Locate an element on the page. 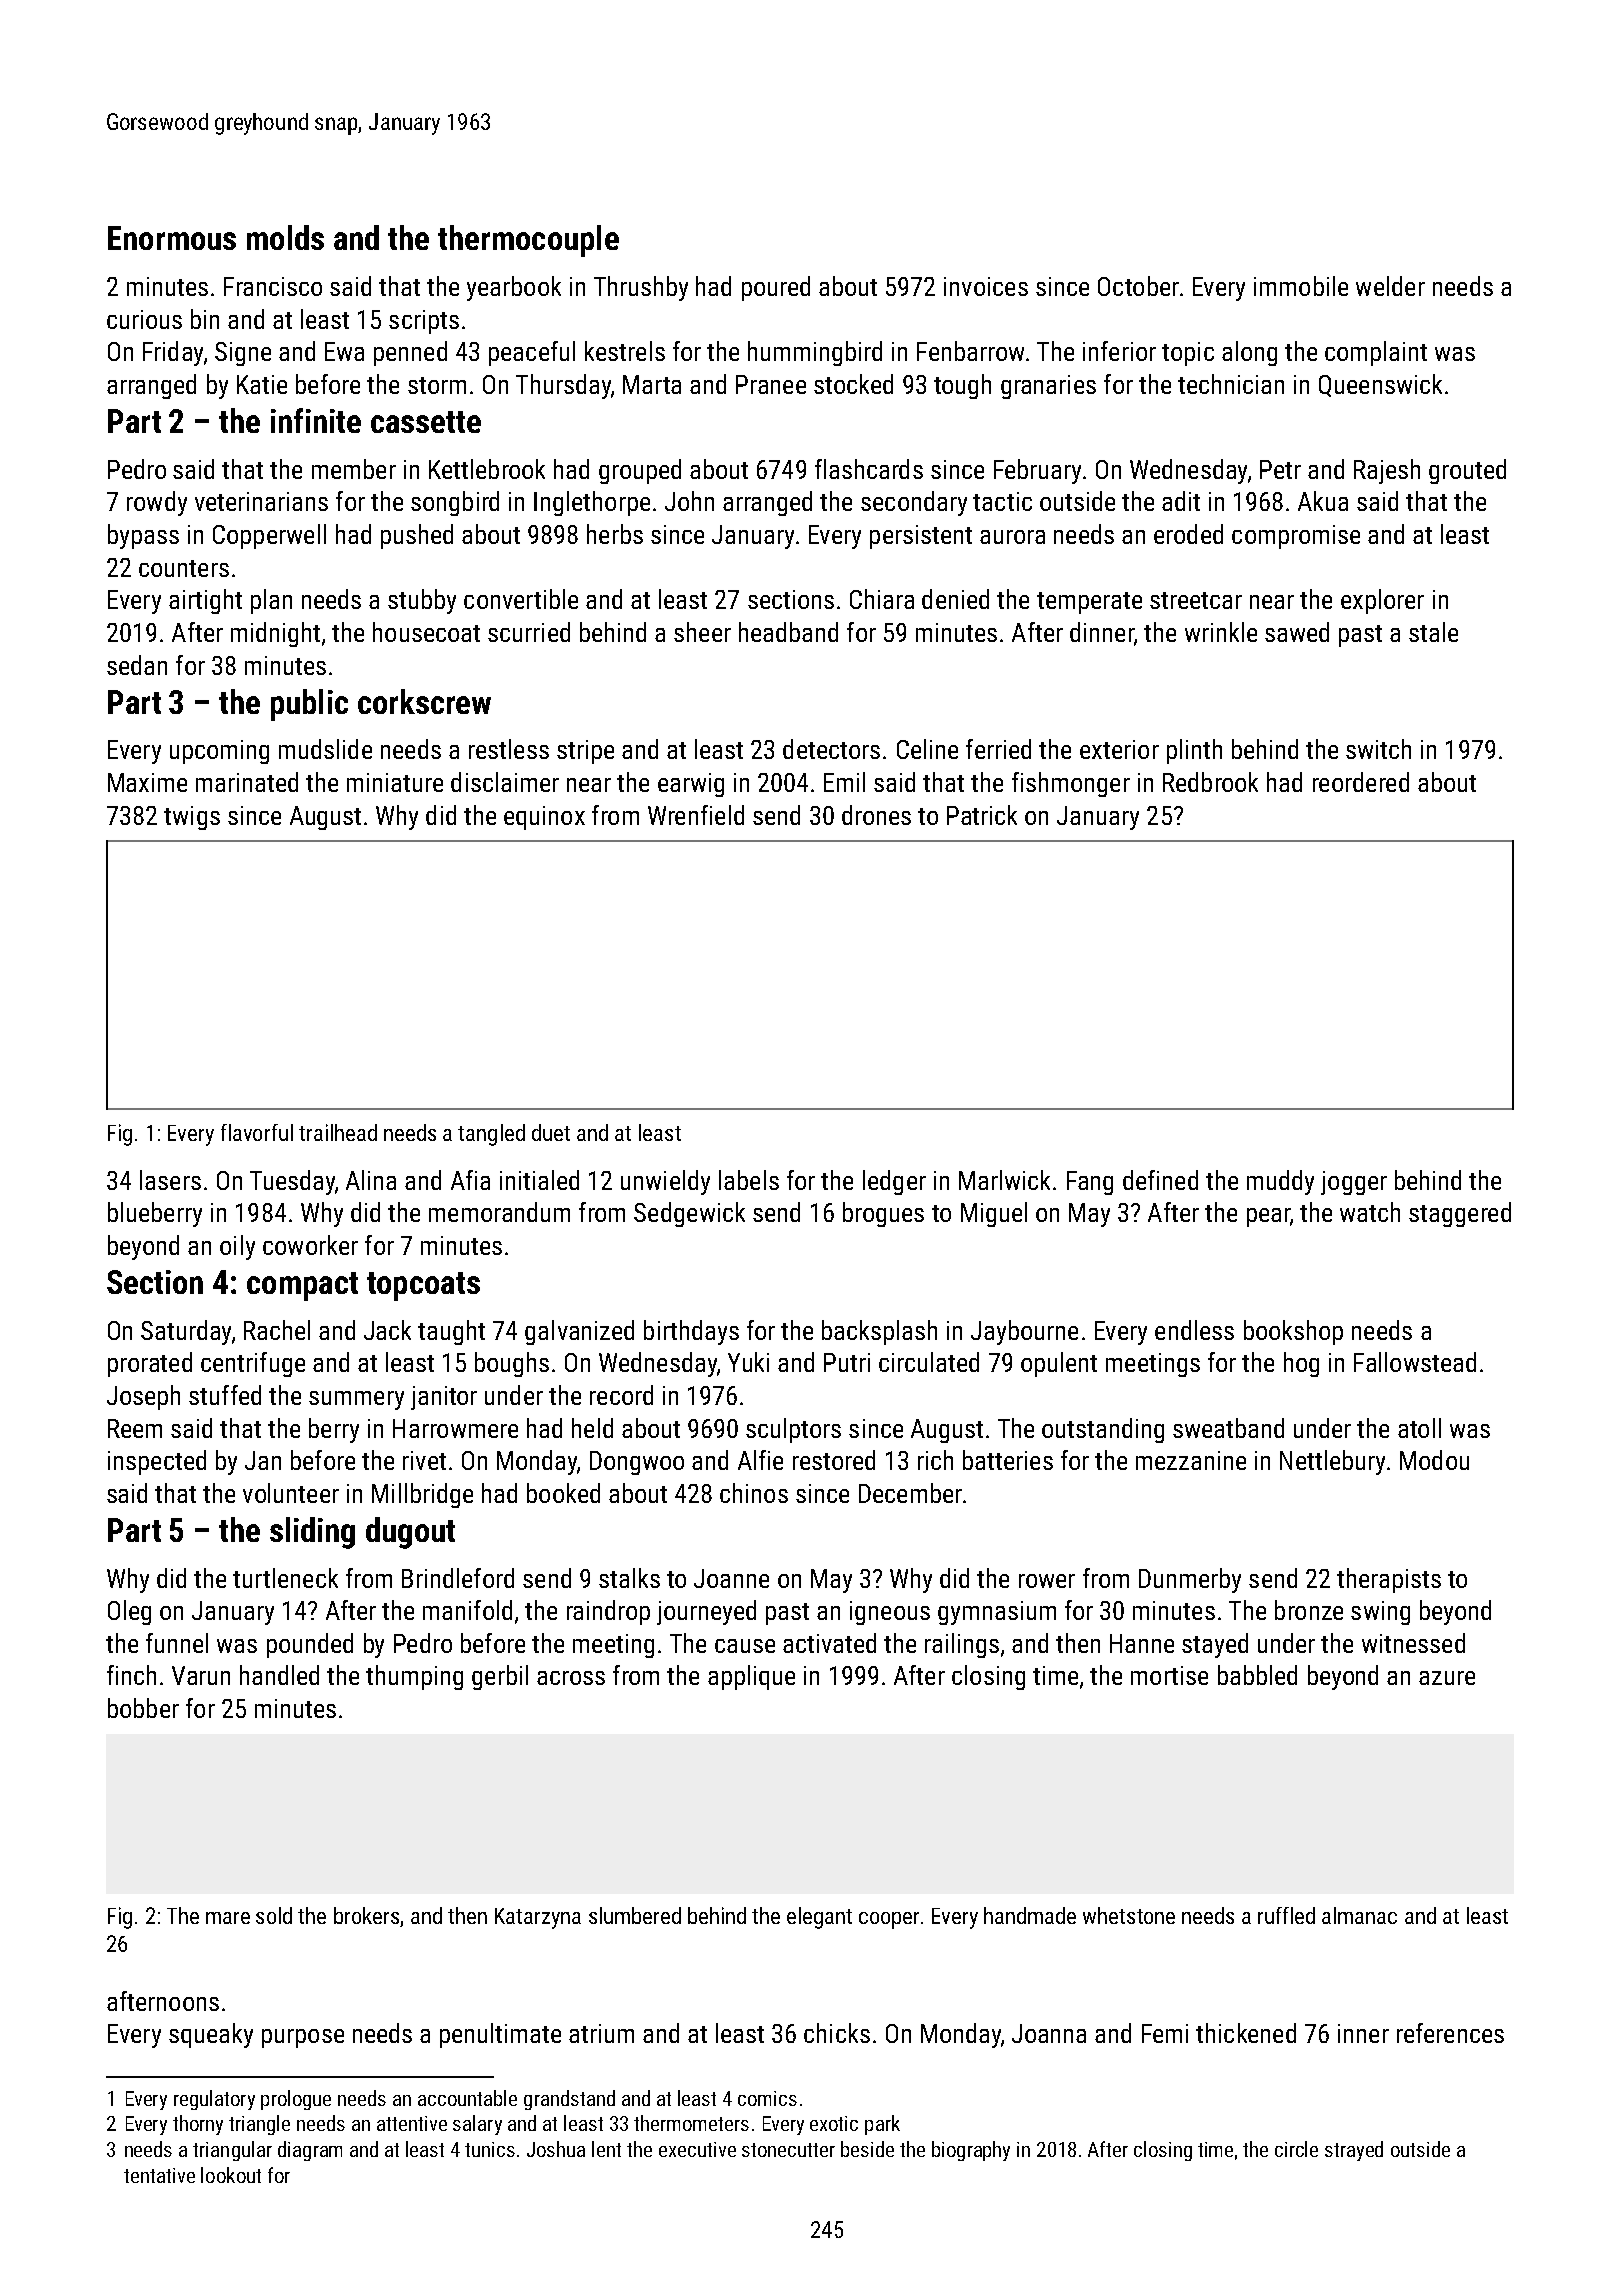 The height and width of the image is (2292, 1620). references is located at coordinates (1450, 2033).
